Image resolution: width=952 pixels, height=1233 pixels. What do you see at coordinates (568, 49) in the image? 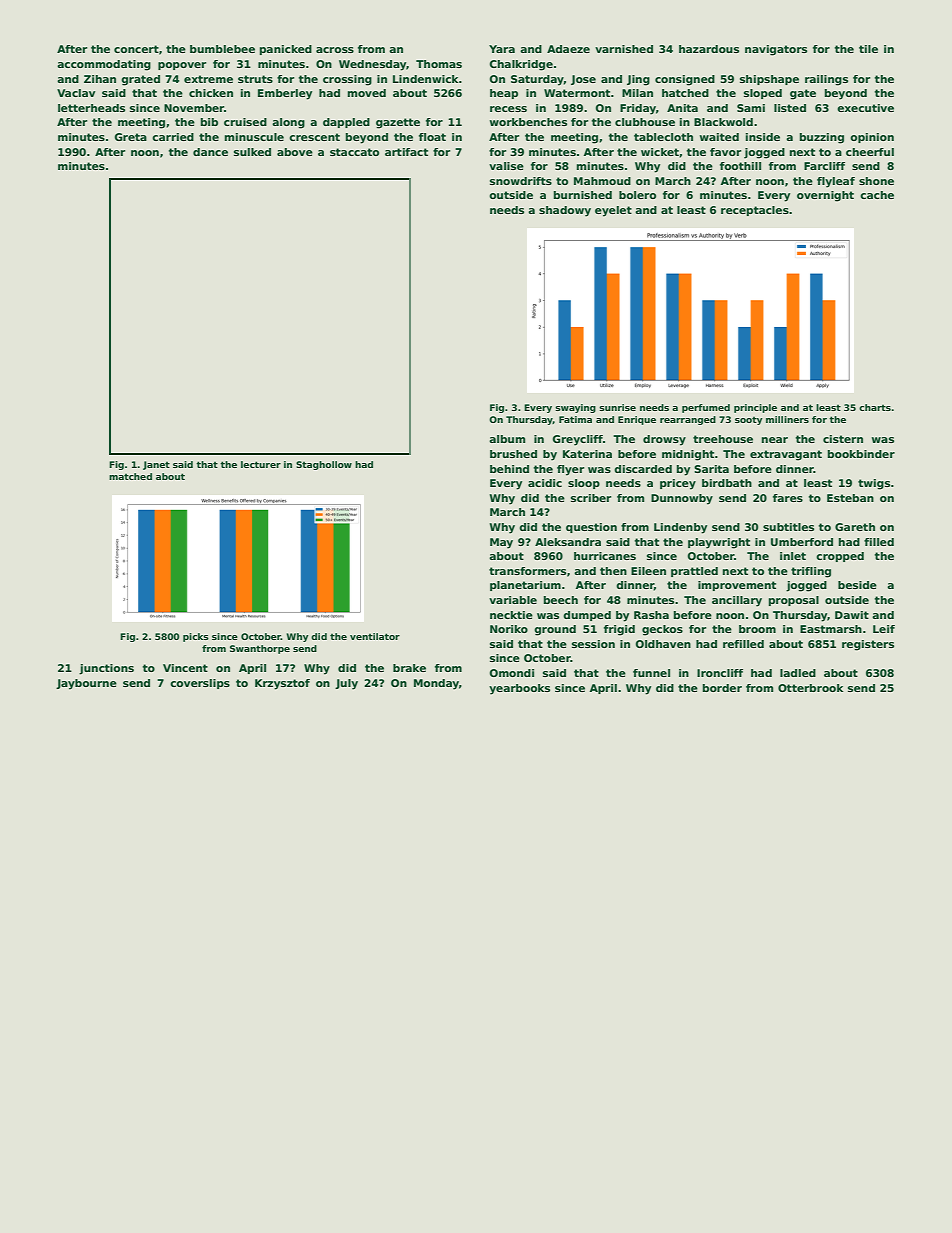
I see `Adaeze` at bounding box center [568, 49].
